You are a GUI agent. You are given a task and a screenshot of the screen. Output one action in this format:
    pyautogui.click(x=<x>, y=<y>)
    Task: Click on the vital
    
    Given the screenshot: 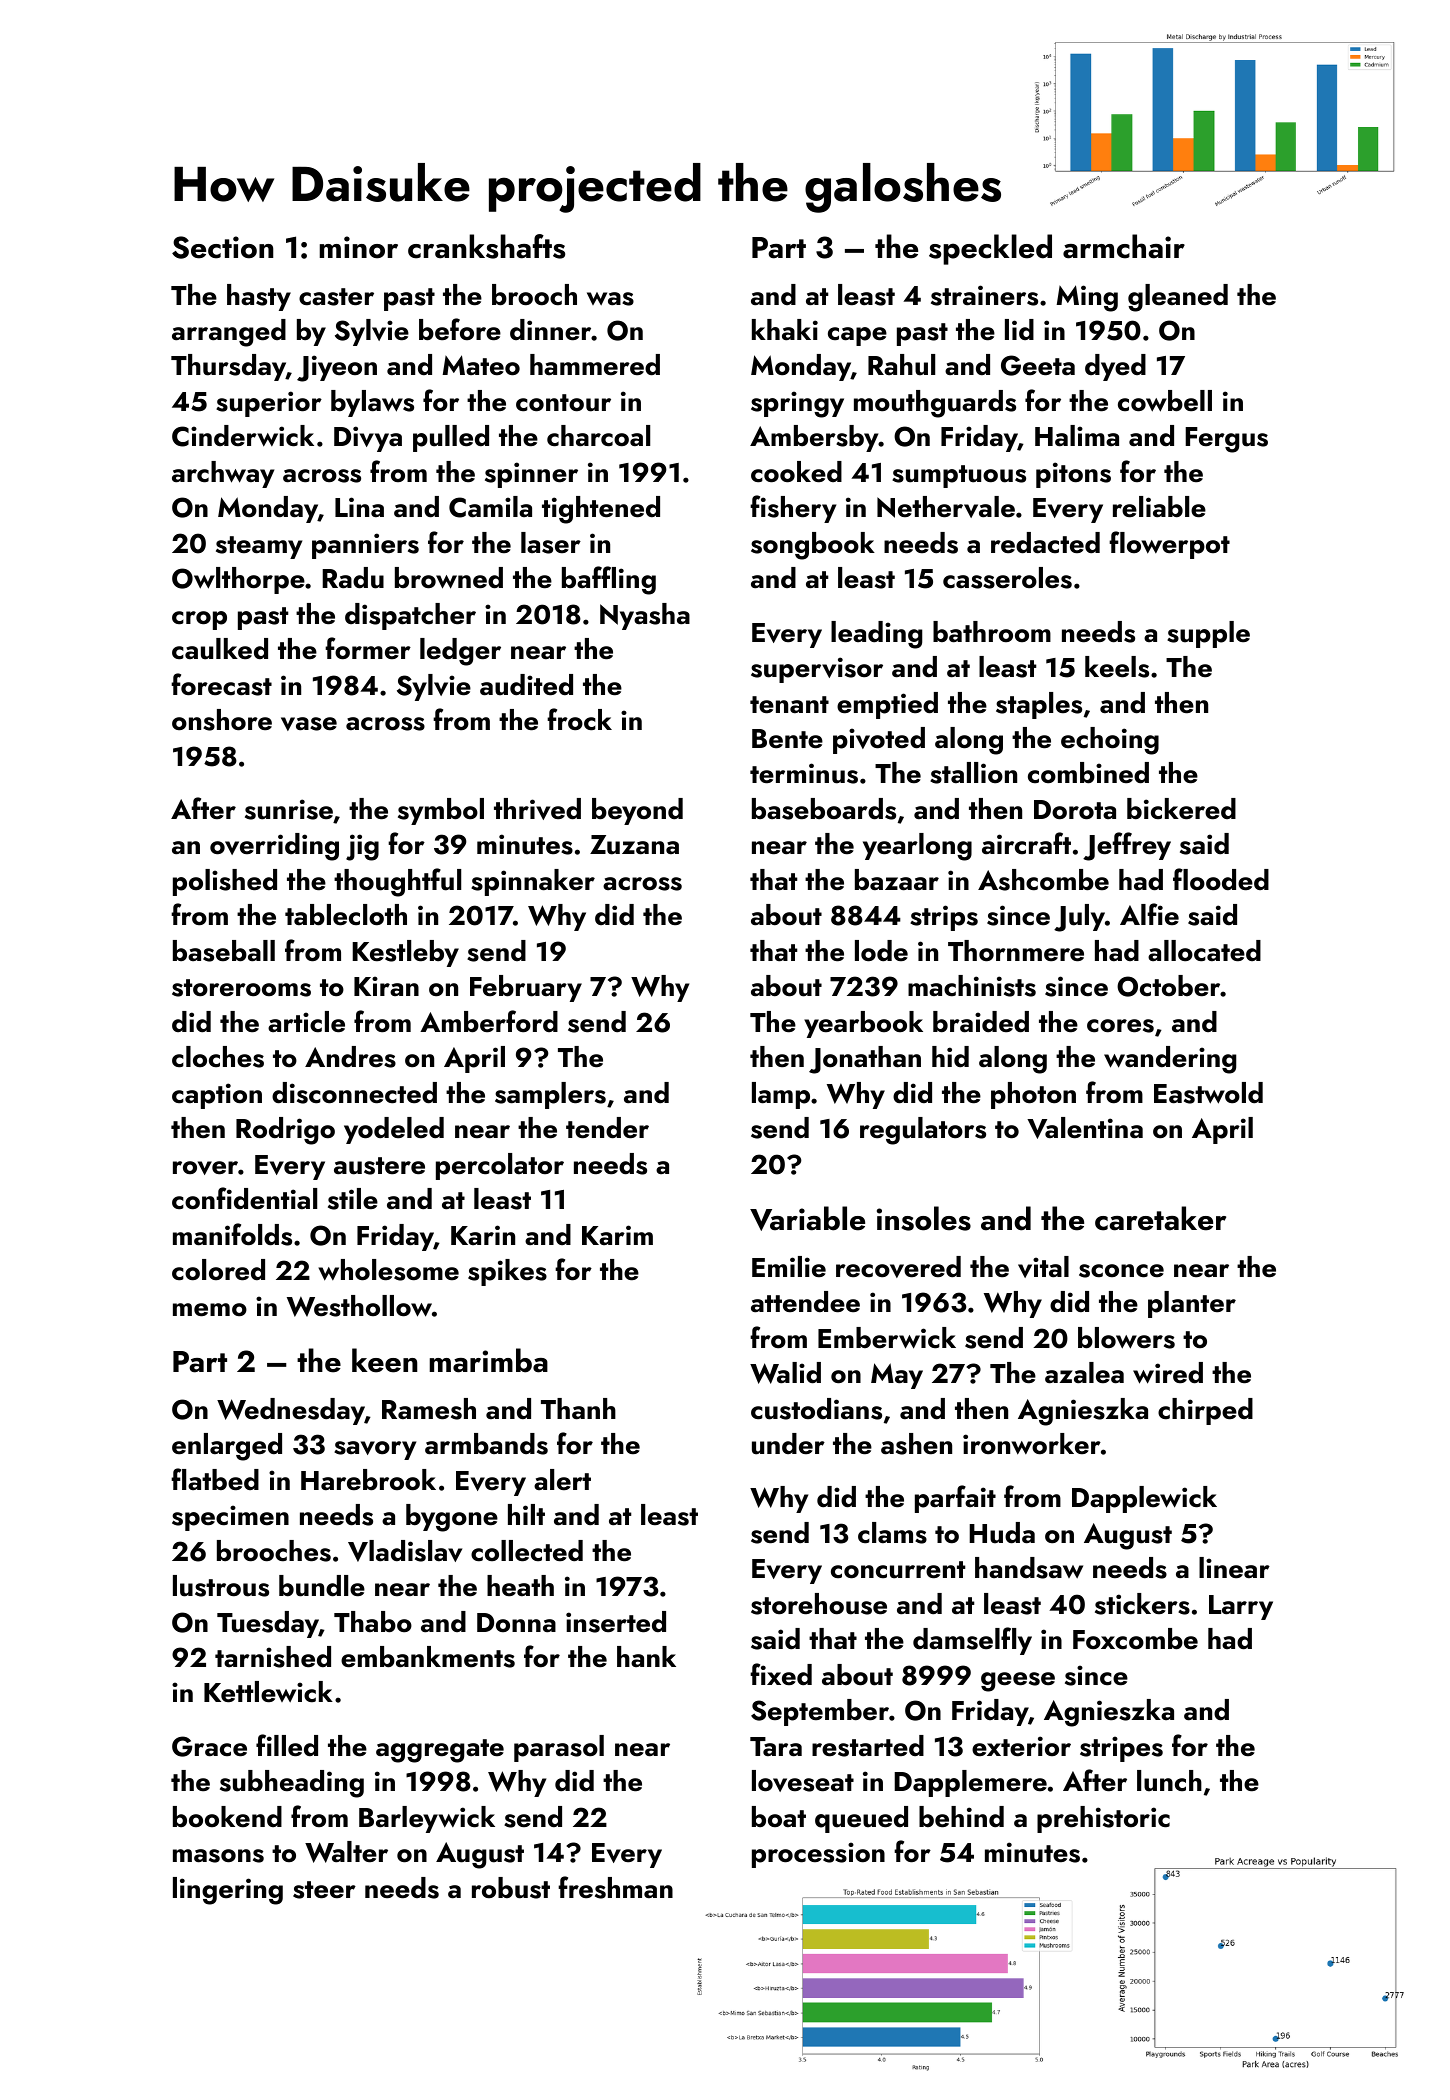 What is the action you would take?
    pyautogui.click(x=1043, y=1267)
